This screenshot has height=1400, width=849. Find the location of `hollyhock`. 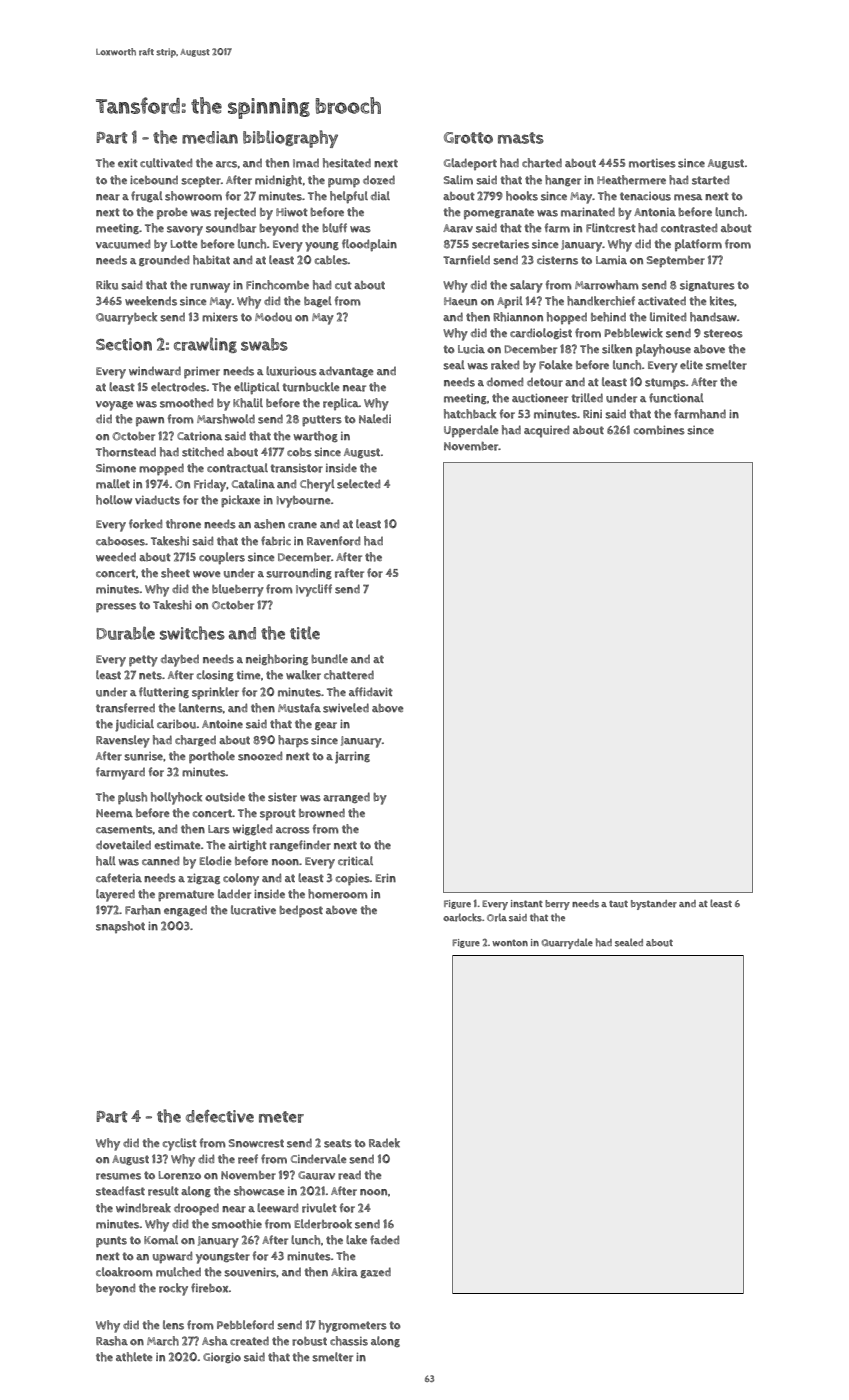

hollyhock is located at coordinates (176, 798).
